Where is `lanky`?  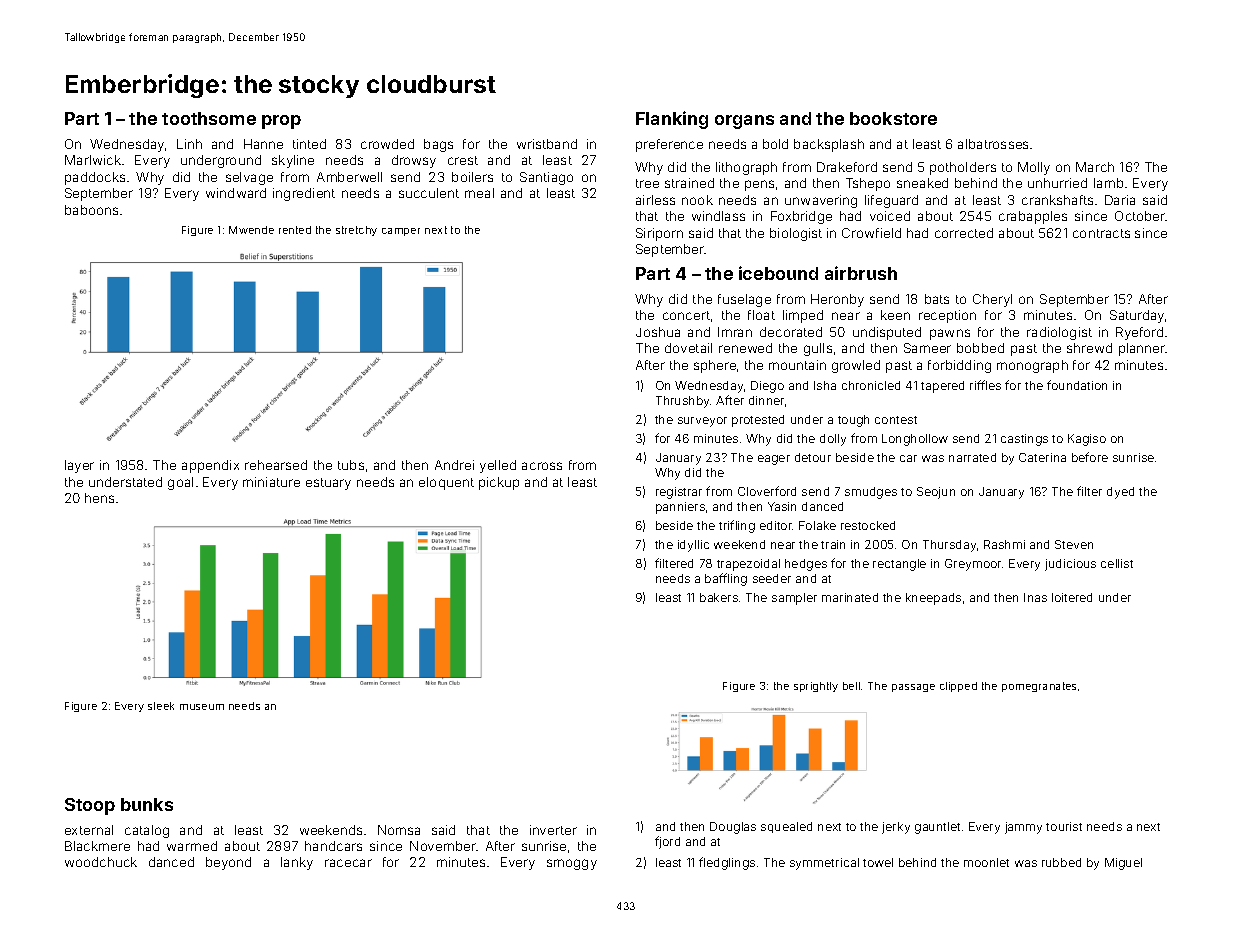 lanky is located at coordinates (297, 863).
